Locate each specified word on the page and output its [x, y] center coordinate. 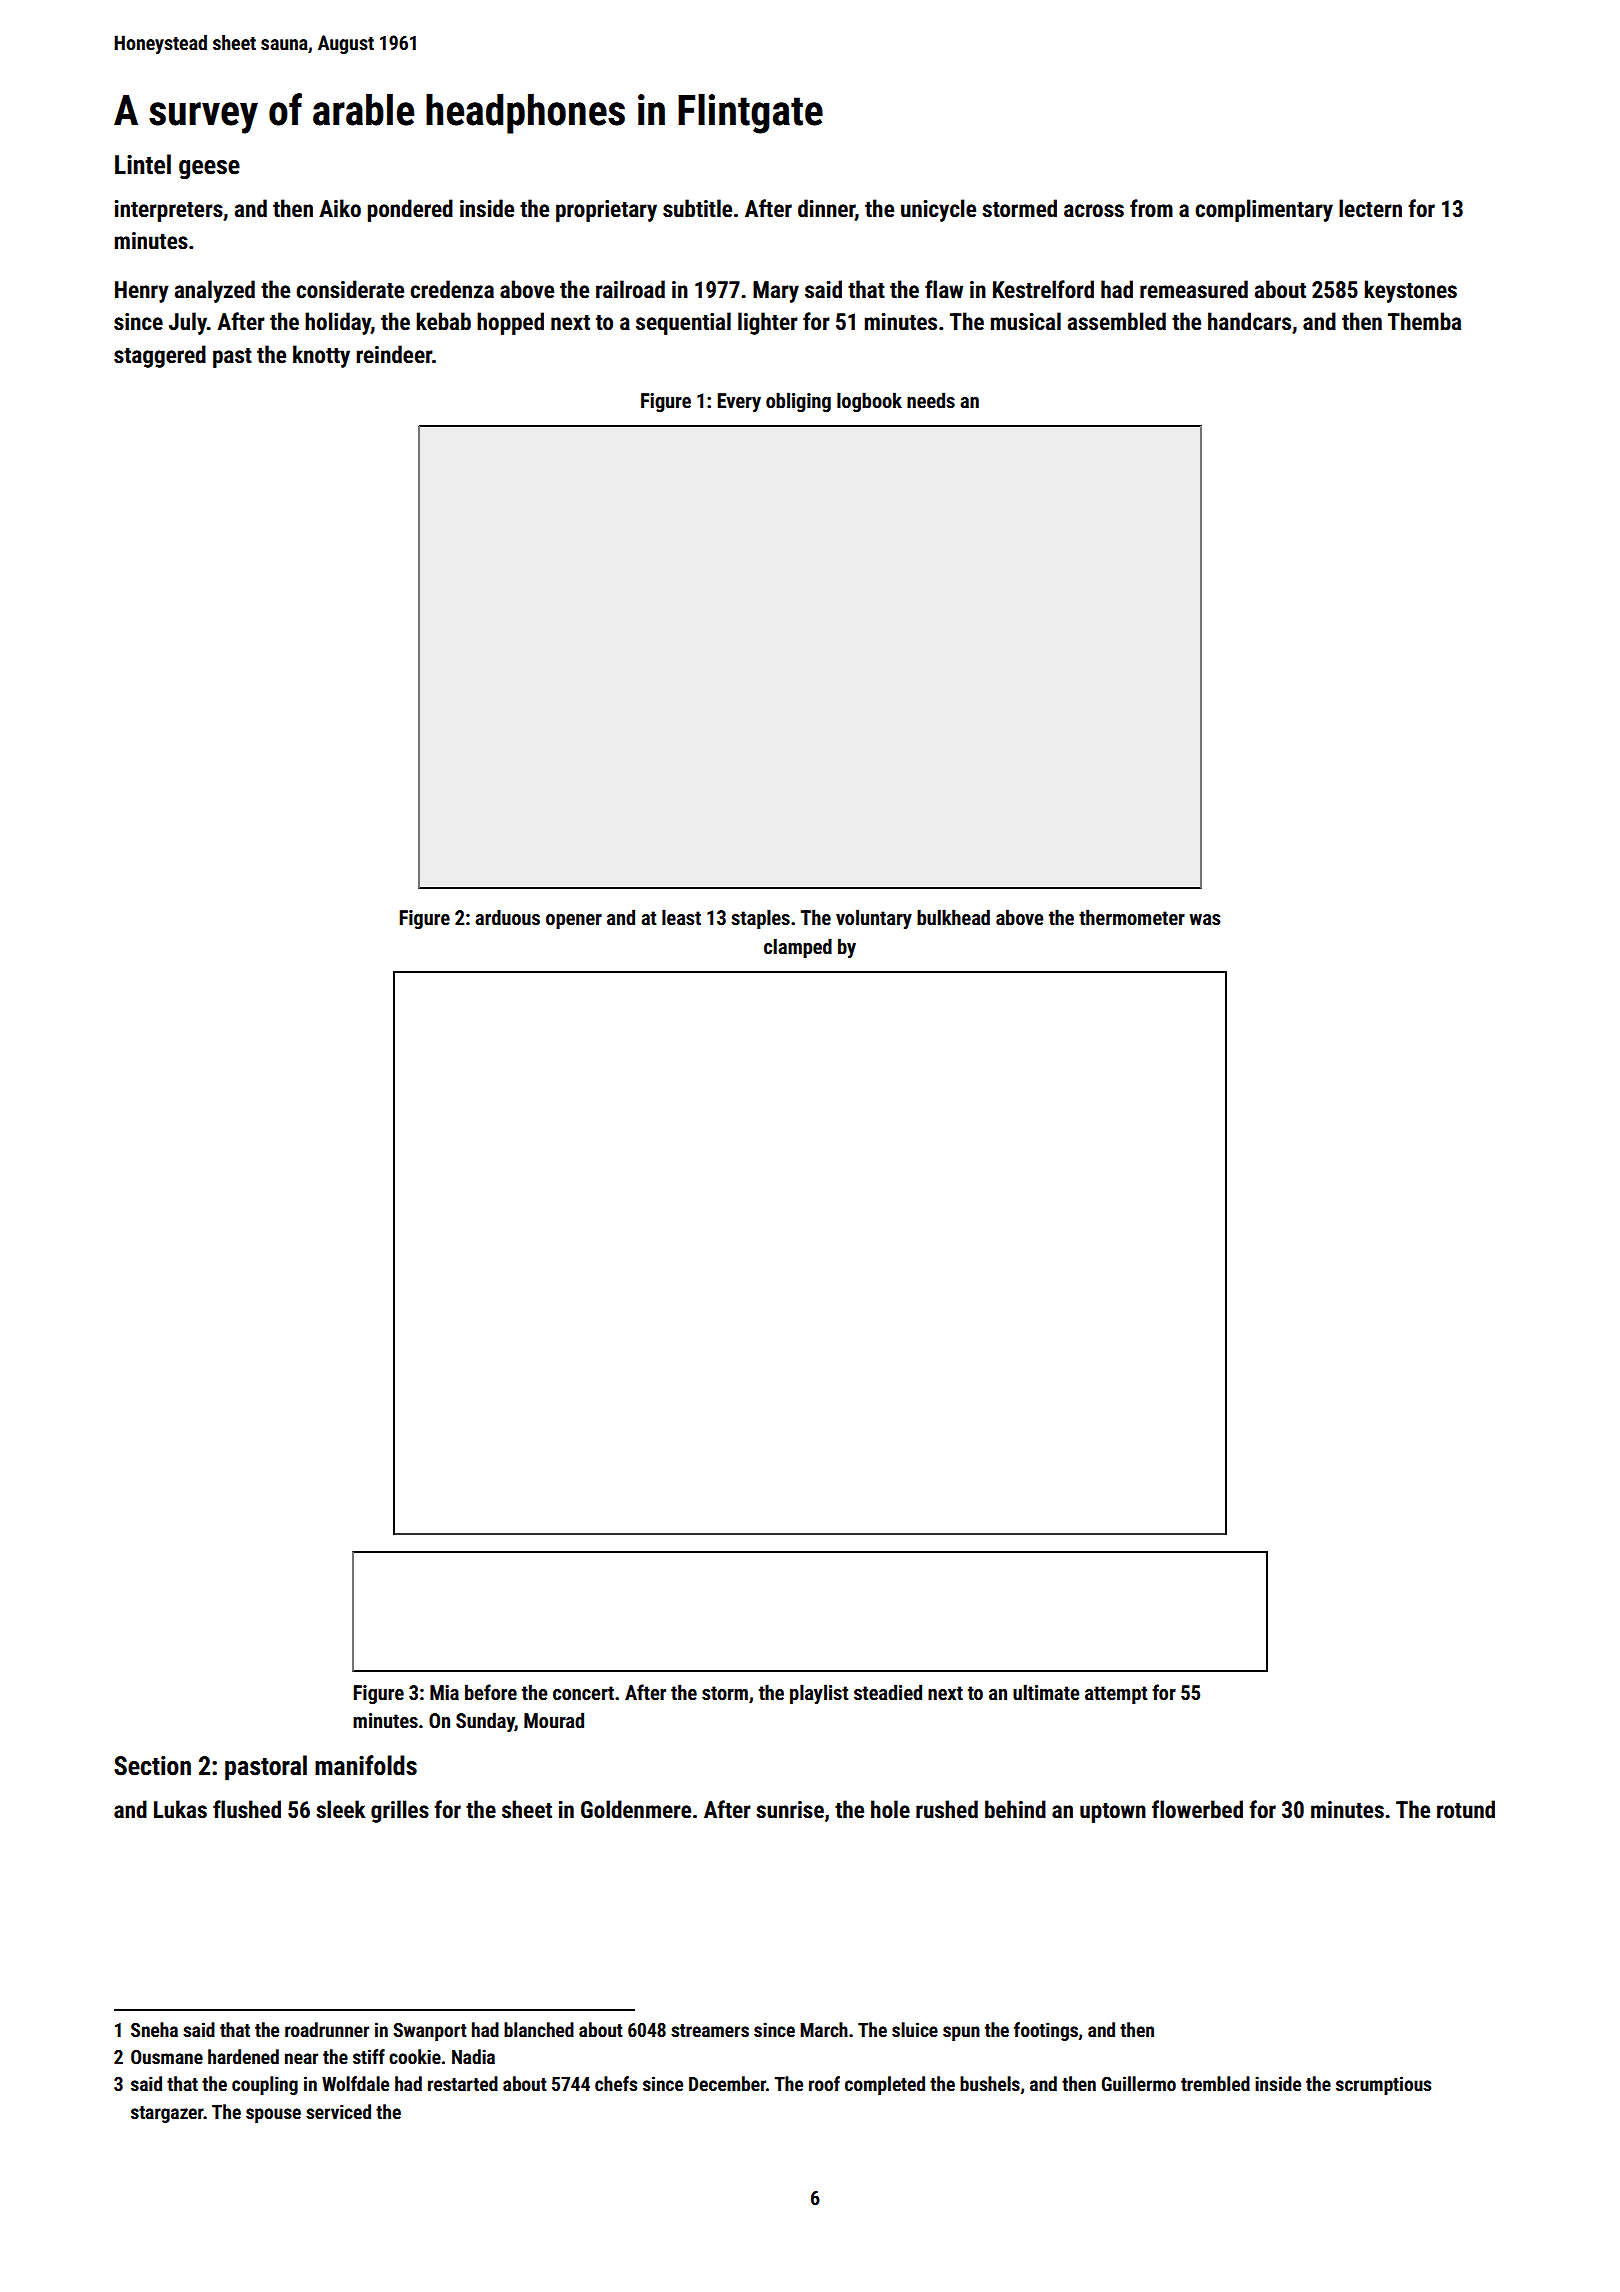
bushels [990, 2083]
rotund [1466, 1809]
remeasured [1194, 289]
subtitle [697, 208]
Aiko [340, 208]
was [1204, 919]
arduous [507, 917]
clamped [798, 948]
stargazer [167, 2114]
